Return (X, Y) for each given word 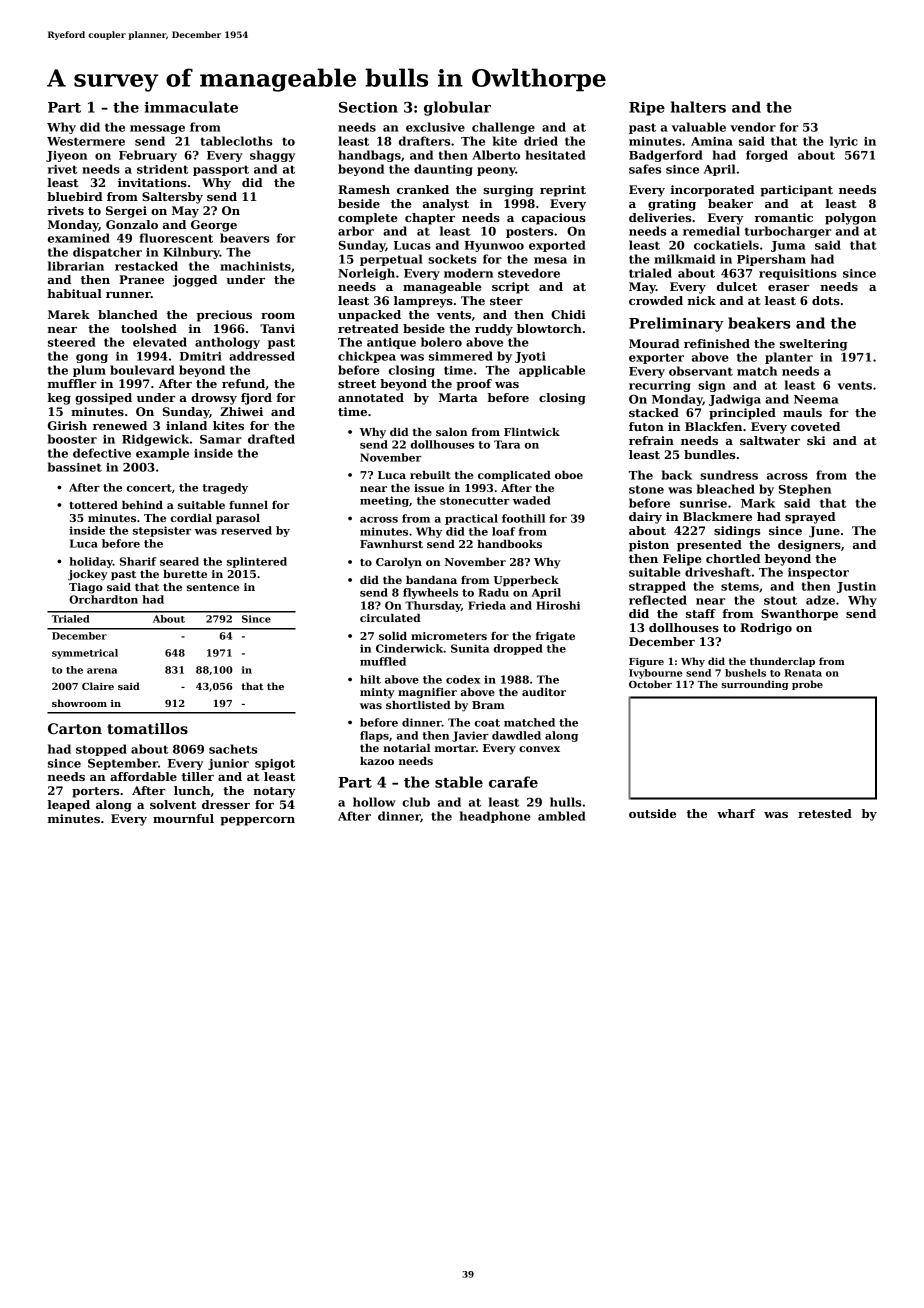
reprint (563, 191)
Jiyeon (66, 156)
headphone (495, 817)
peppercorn (257, 821)
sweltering (814, 345)
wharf (736, 813)
